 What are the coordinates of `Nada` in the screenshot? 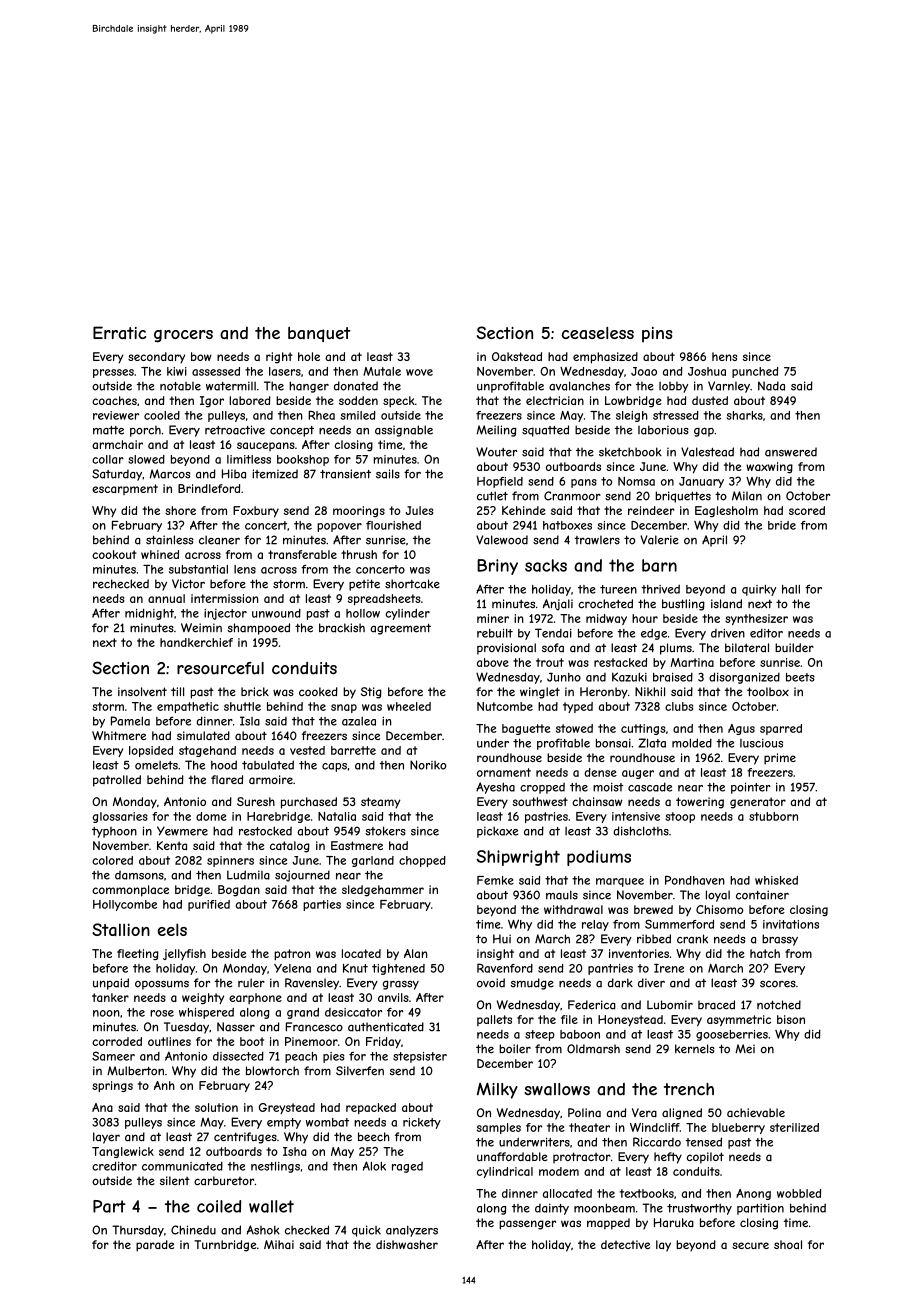 It's located at (771, 386).
